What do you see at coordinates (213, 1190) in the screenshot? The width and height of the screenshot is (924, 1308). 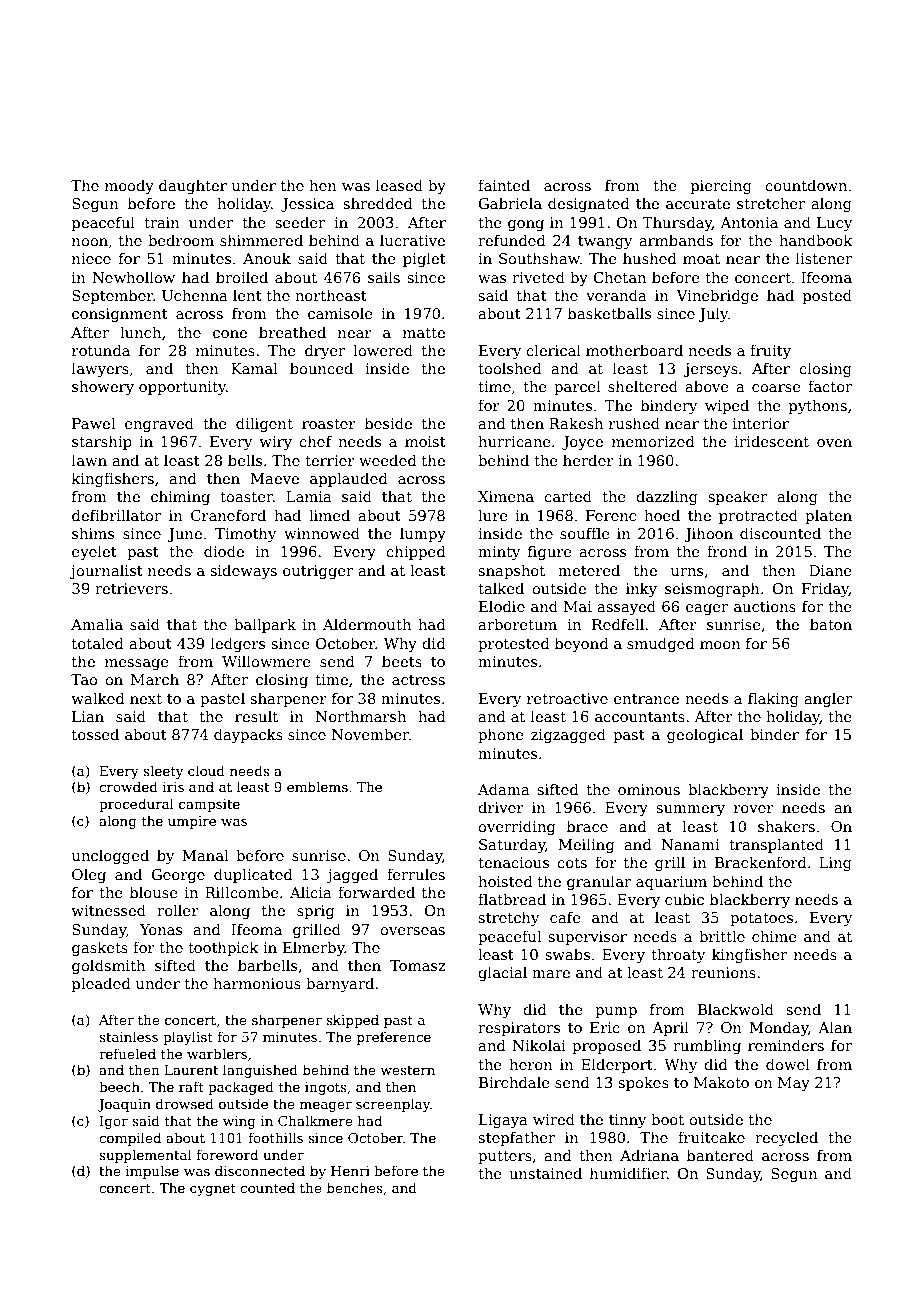 I see `cygnet` at bounding box center [213, 1190].
